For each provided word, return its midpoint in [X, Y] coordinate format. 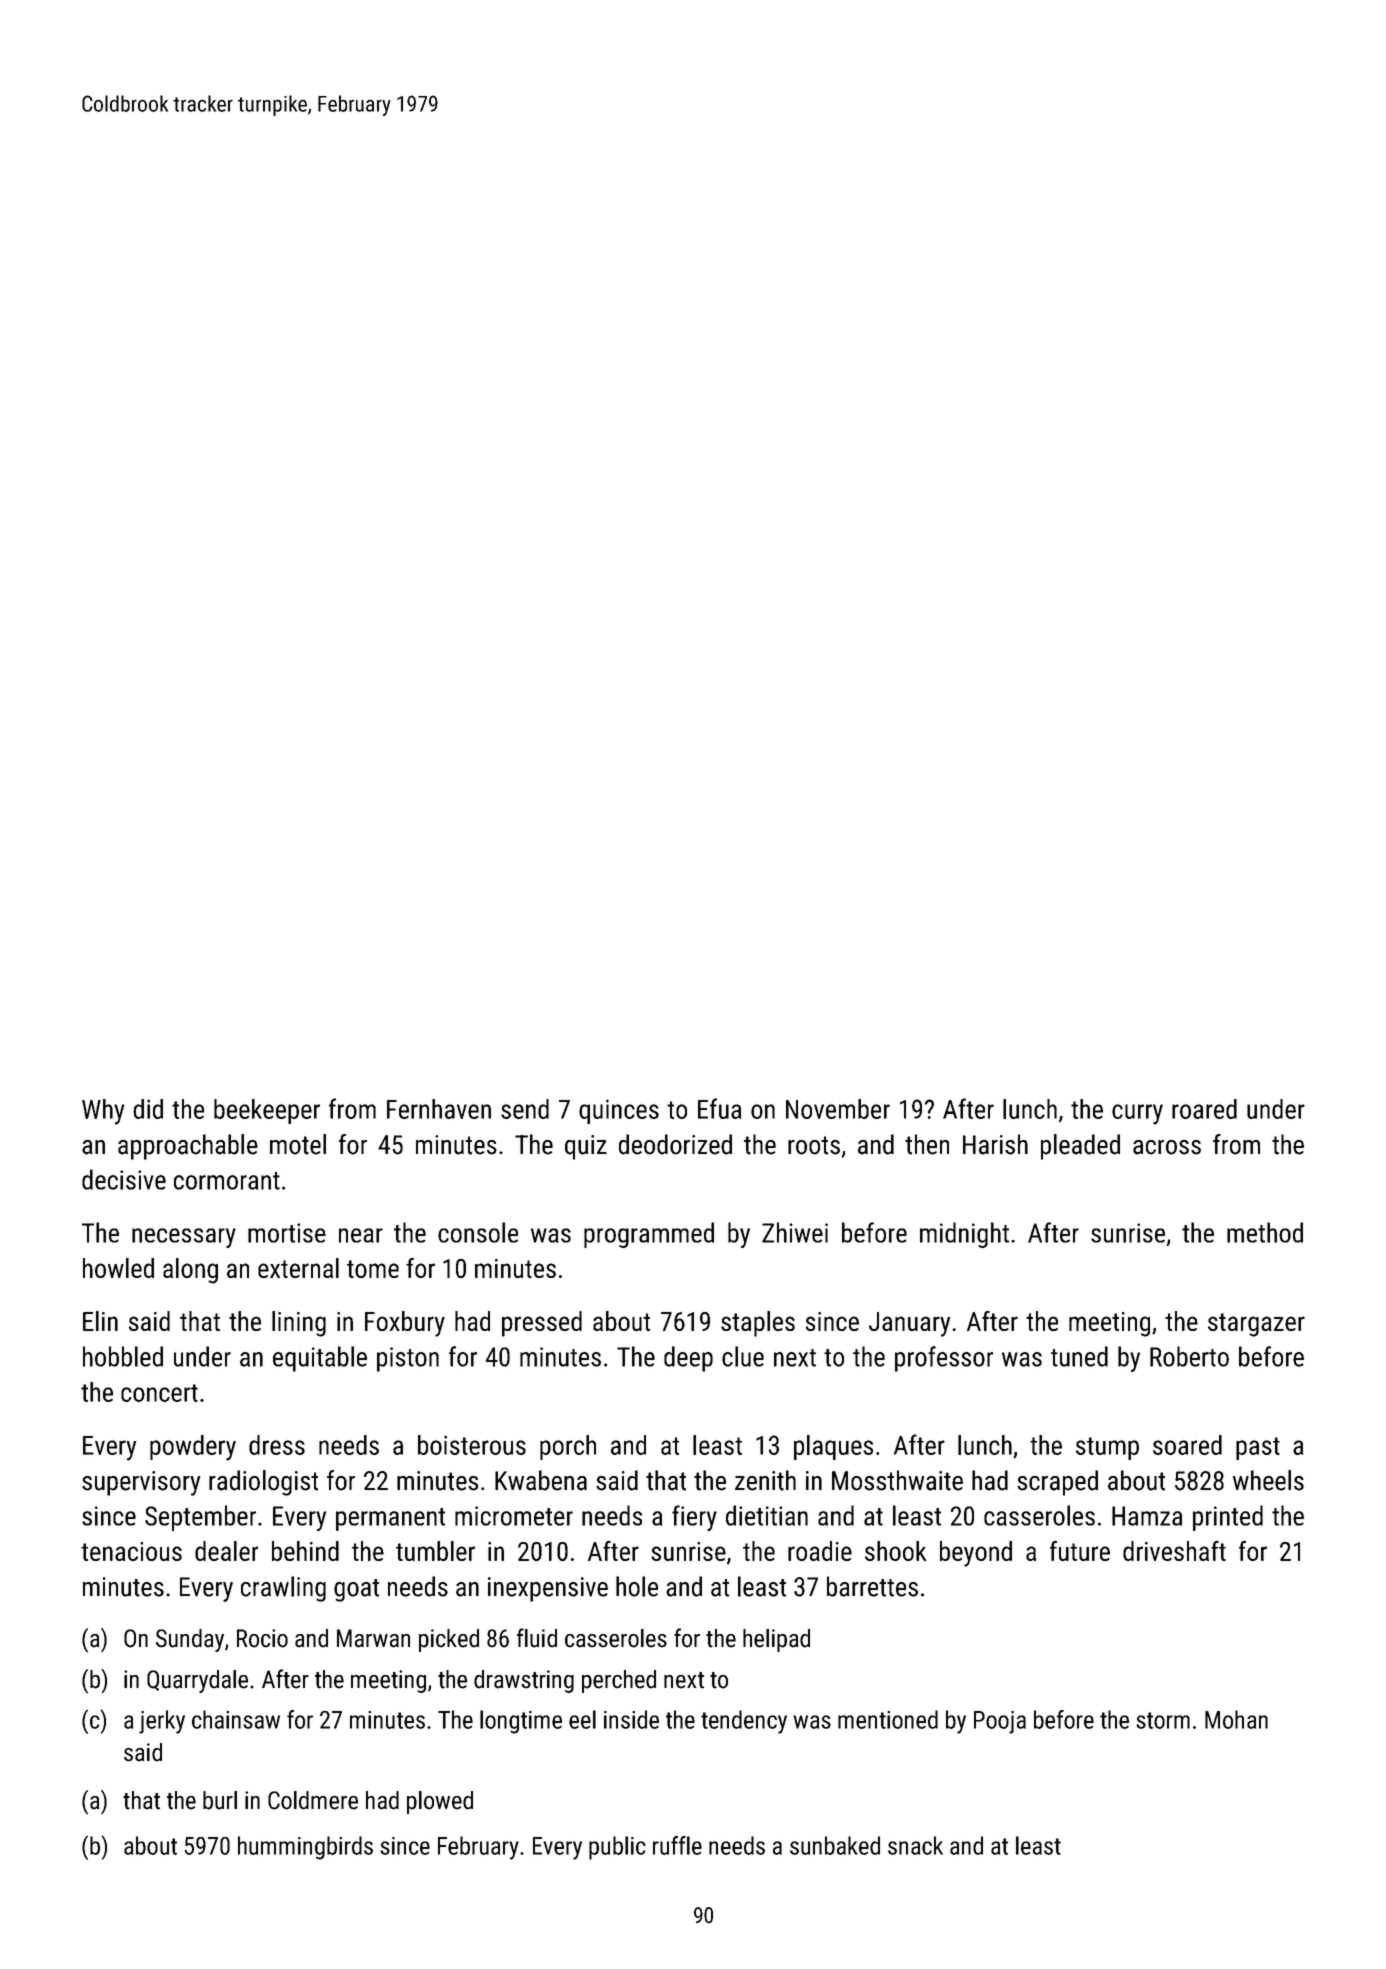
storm [1163, 1720]
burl [220, 1800]
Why [103, 1112]
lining [299, 1324]
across [1167, 1147]
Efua [719, 1108]
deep [688, 1359]
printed [1228, 1518]
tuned [1079, 1356]
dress [277, 1445]
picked [449, 1640]
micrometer [514, 1516]
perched [619, 1681]
